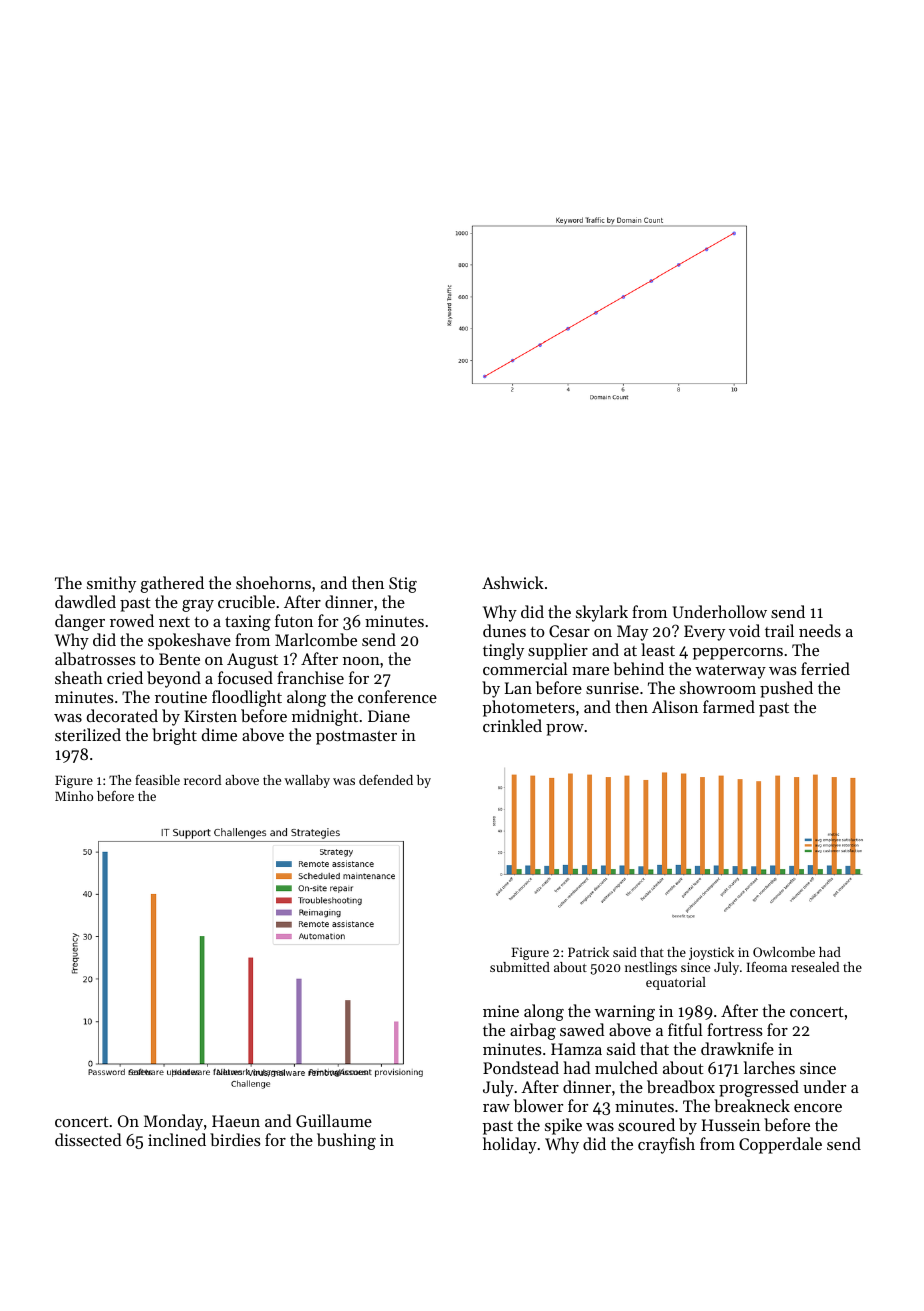 The height and width of the screenshot is (1311, 924). What do you see at coordinates (520, 967) in the screenshot?
I see `submitted` at bounding box center [520, 967].
